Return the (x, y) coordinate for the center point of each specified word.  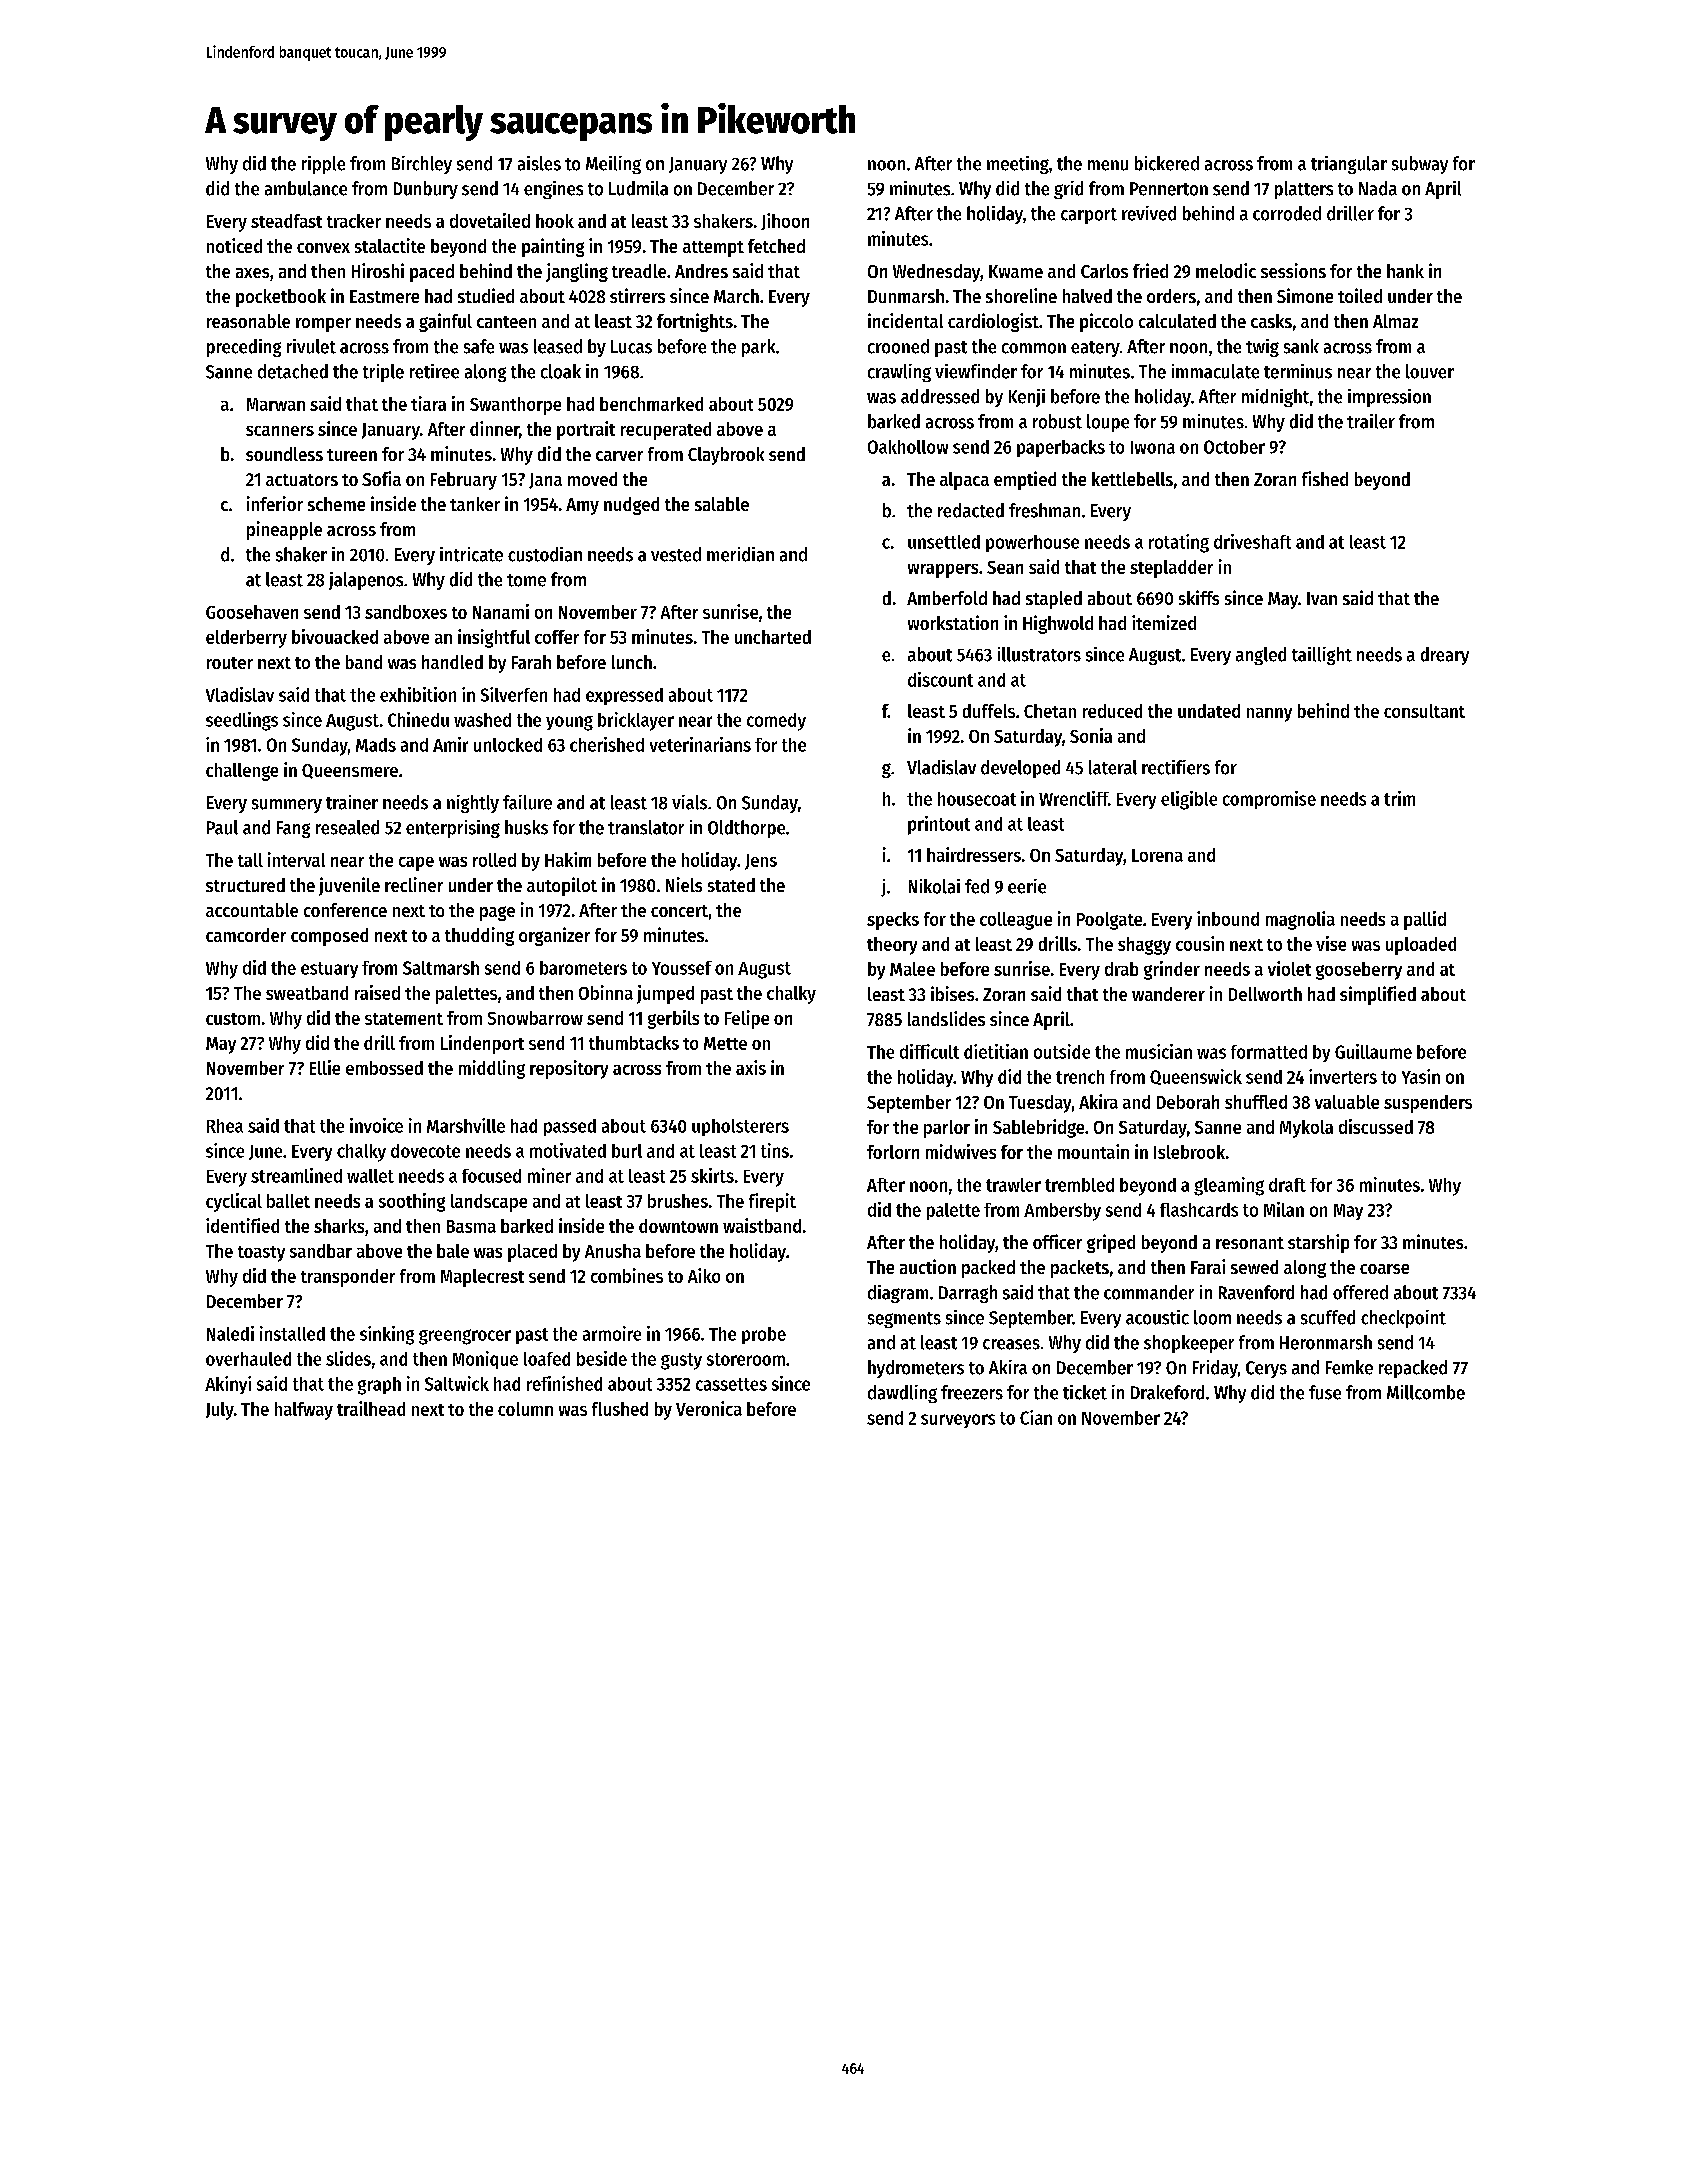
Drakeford (1167, 1392)
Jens (761, 862)
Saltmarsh (441, 968)
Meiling (613, 165)
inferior (275, 503)
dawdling (902, 1394)
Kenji (1027, 398)
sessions (1293, 270)
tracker (354, 221)
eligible (1189, 800)
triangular (1349, 165)
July (220, 1411)
